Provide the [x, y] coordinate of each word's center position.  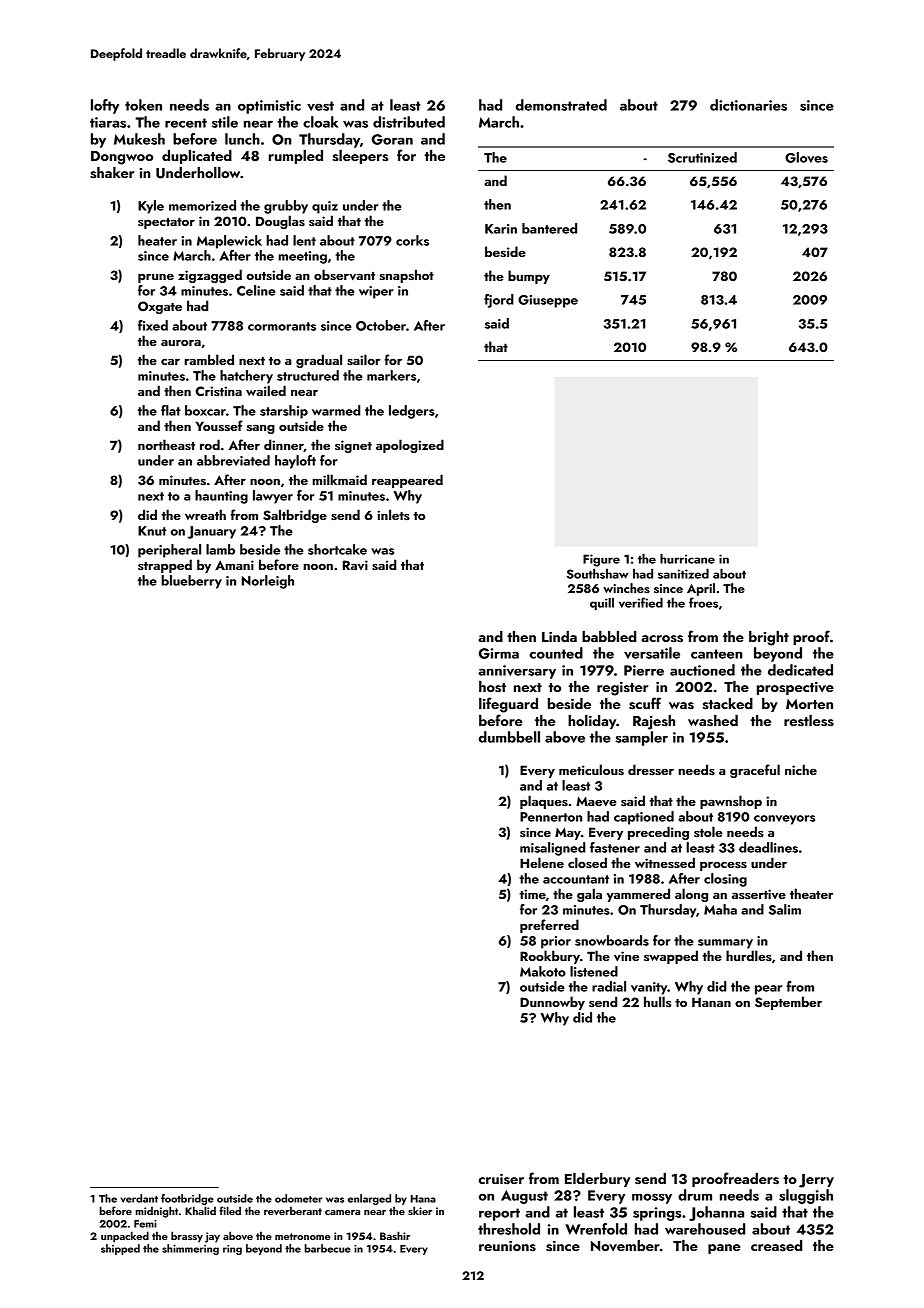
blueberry [191, 582]
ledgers [412, 412]
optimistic [269, 107]
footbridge [187, 1199]
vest [320, 106]
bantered [549, 228]
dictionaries [748, 105]
